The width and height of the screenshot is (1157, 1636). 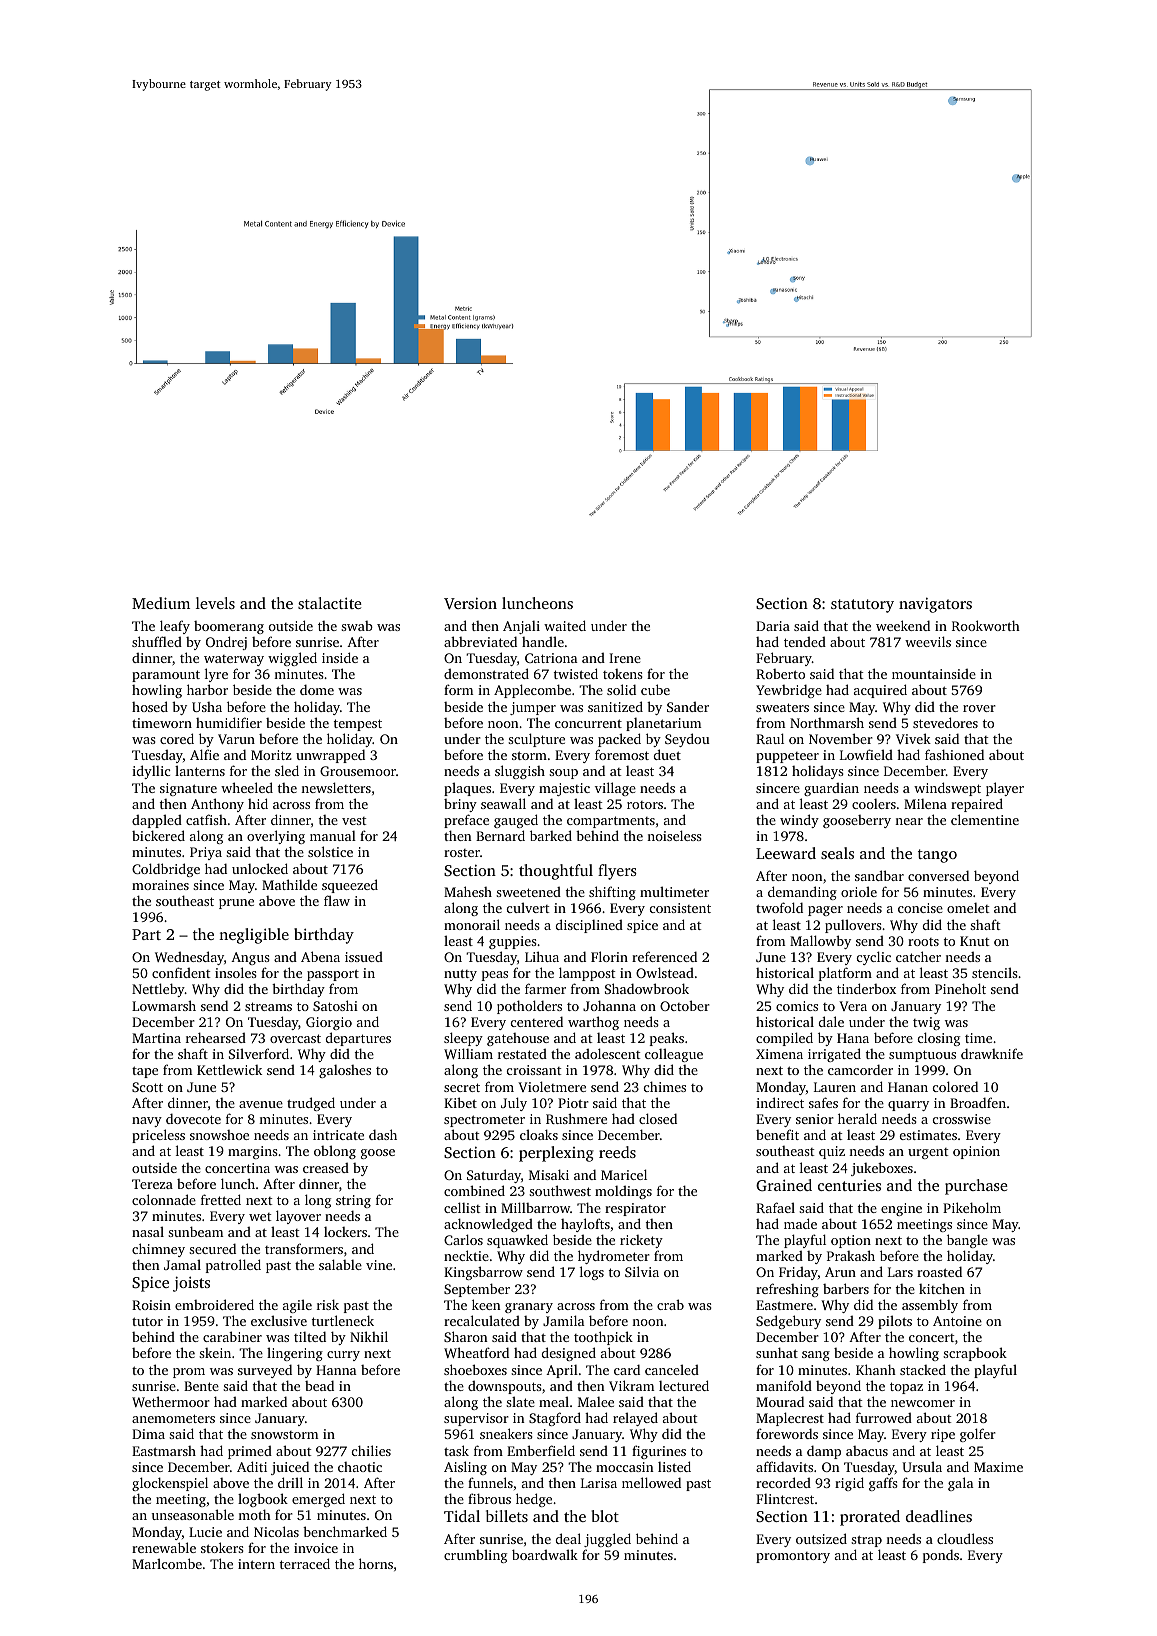 I want to click on rover, so click(x=979, y=708).
